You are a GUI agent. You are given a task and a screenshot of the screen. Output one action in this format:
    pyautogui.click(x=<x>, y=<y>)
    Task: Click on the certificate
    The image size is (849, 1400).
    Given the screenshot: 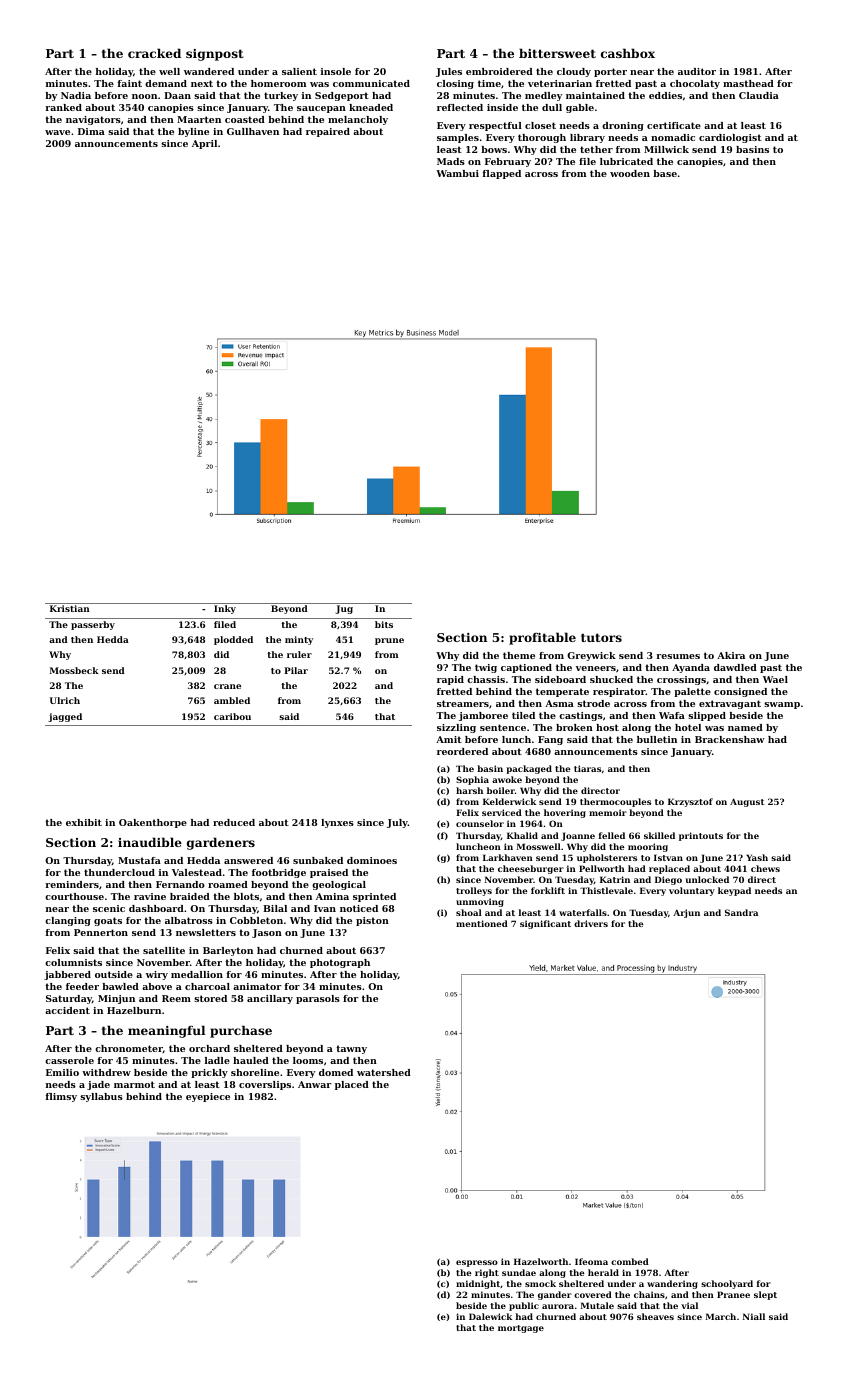 What is the action you would take?
    pyautogui.click(x=674, y=125)
